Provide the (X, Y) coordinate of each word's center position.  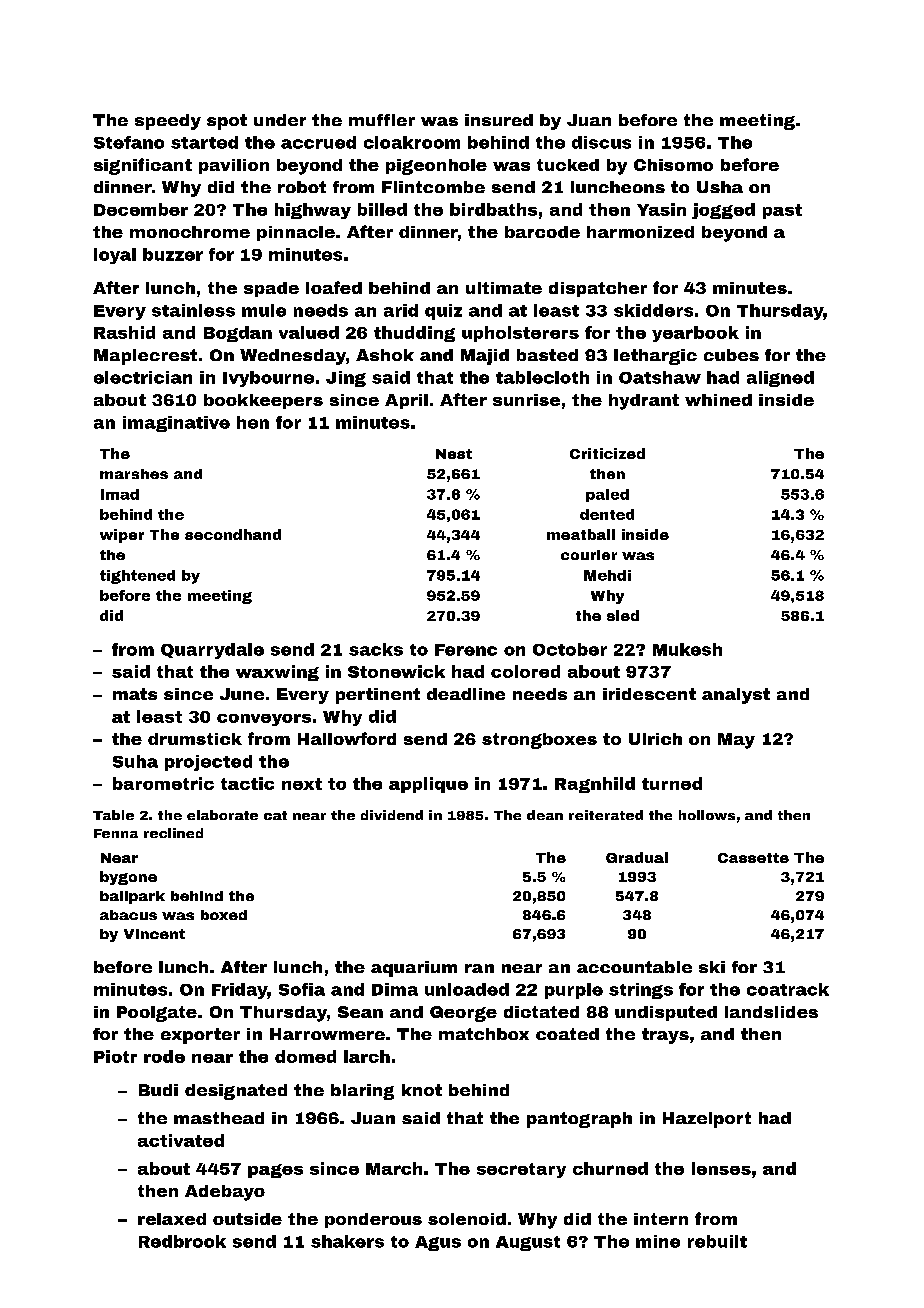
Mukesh (687, 649)
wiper (122, 536)
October (570, 649)
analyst (736, 696)
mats (135, 694)
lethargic (655, 357)
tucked (568, 165)
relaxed (172, 1219)
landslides (771, 1012)
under (280, 120)
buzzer (173, 254)
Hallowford (347, 738)
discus (601, 142)
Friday (240, 991)
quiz (443, 312)
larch (367, 1056)
